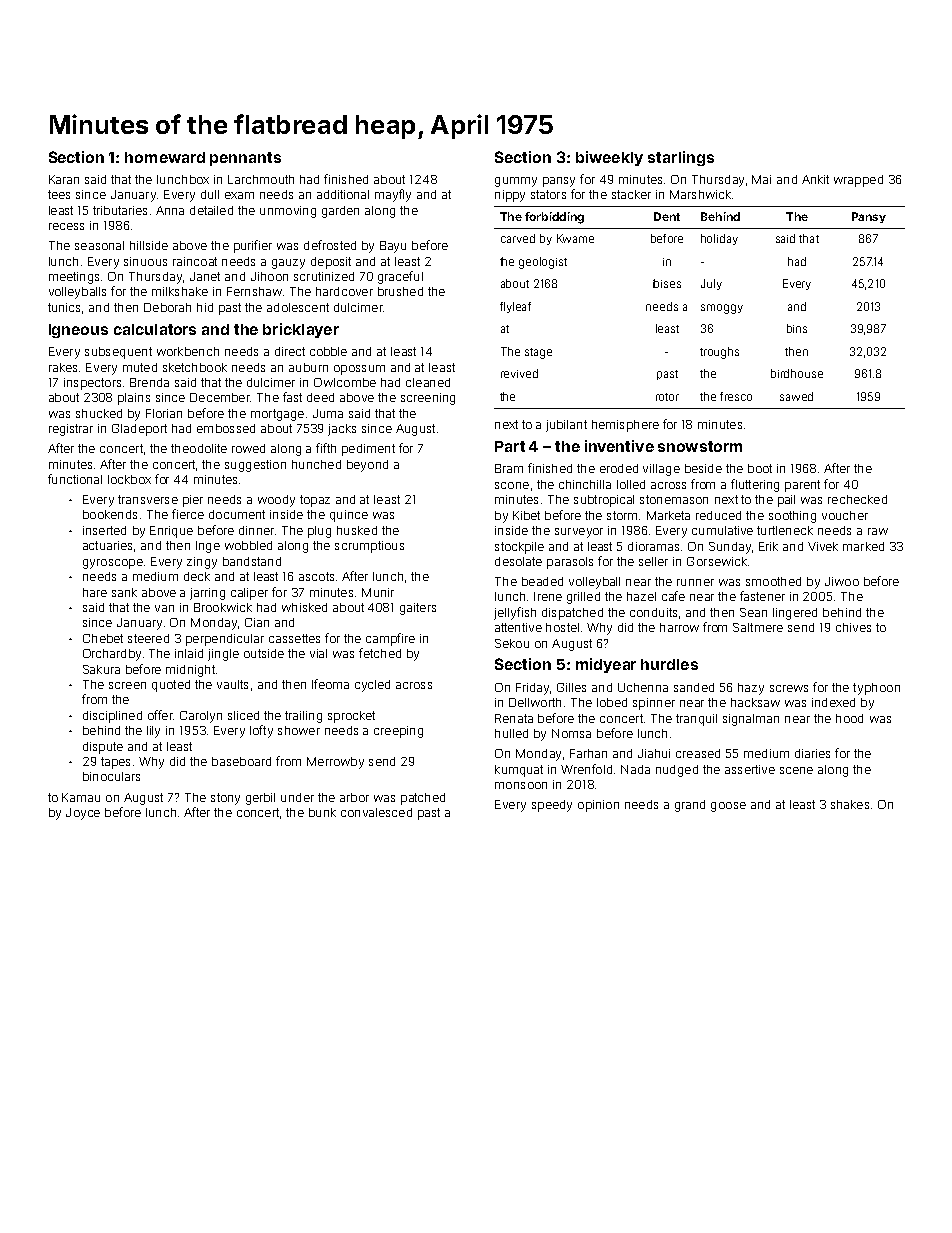  Describe the element at coordinates (165, 157) in the page. I see `homeward` at that location.
